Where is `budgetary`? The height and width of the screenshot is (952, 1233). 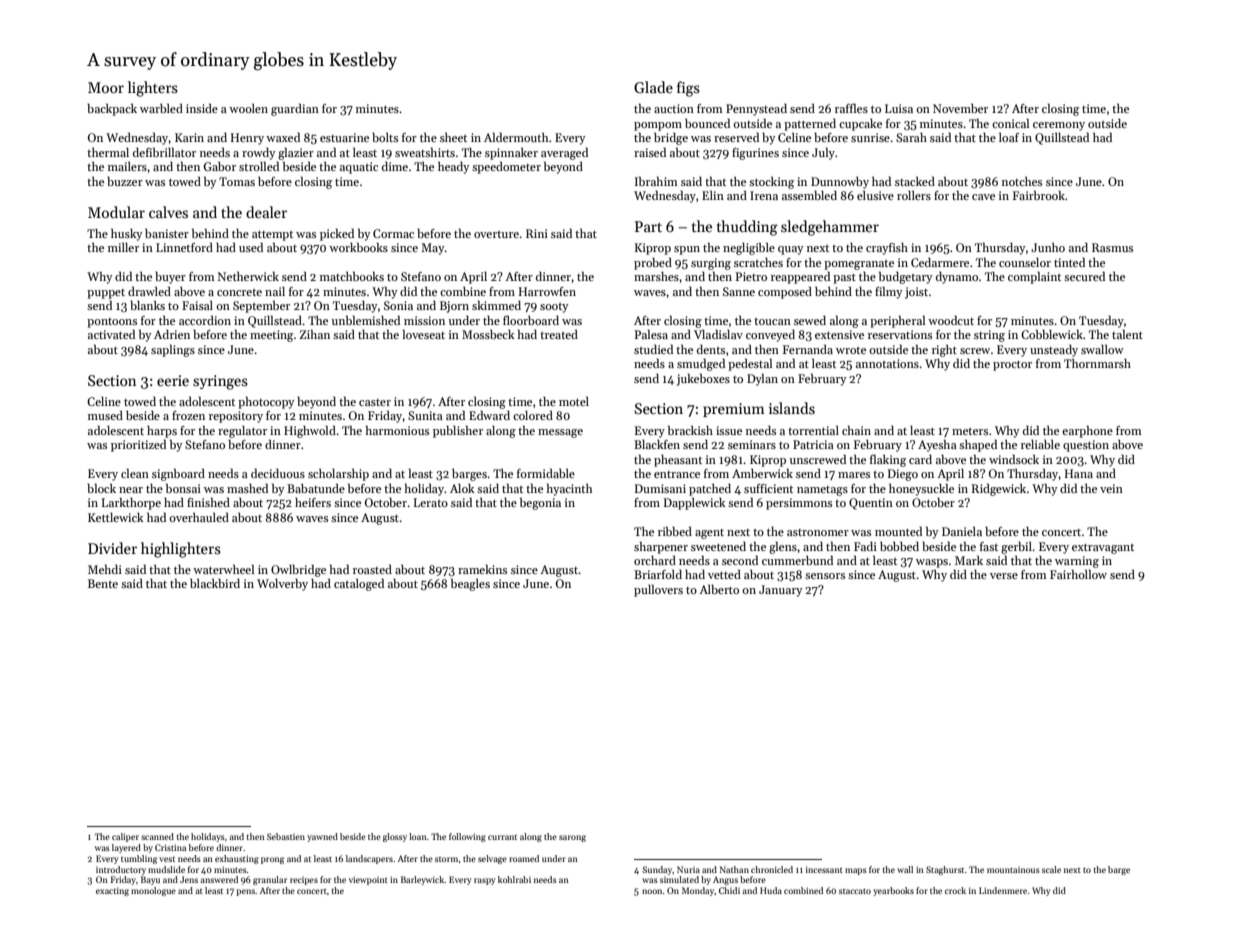 budgetary is located at coordinates (906, 277).
